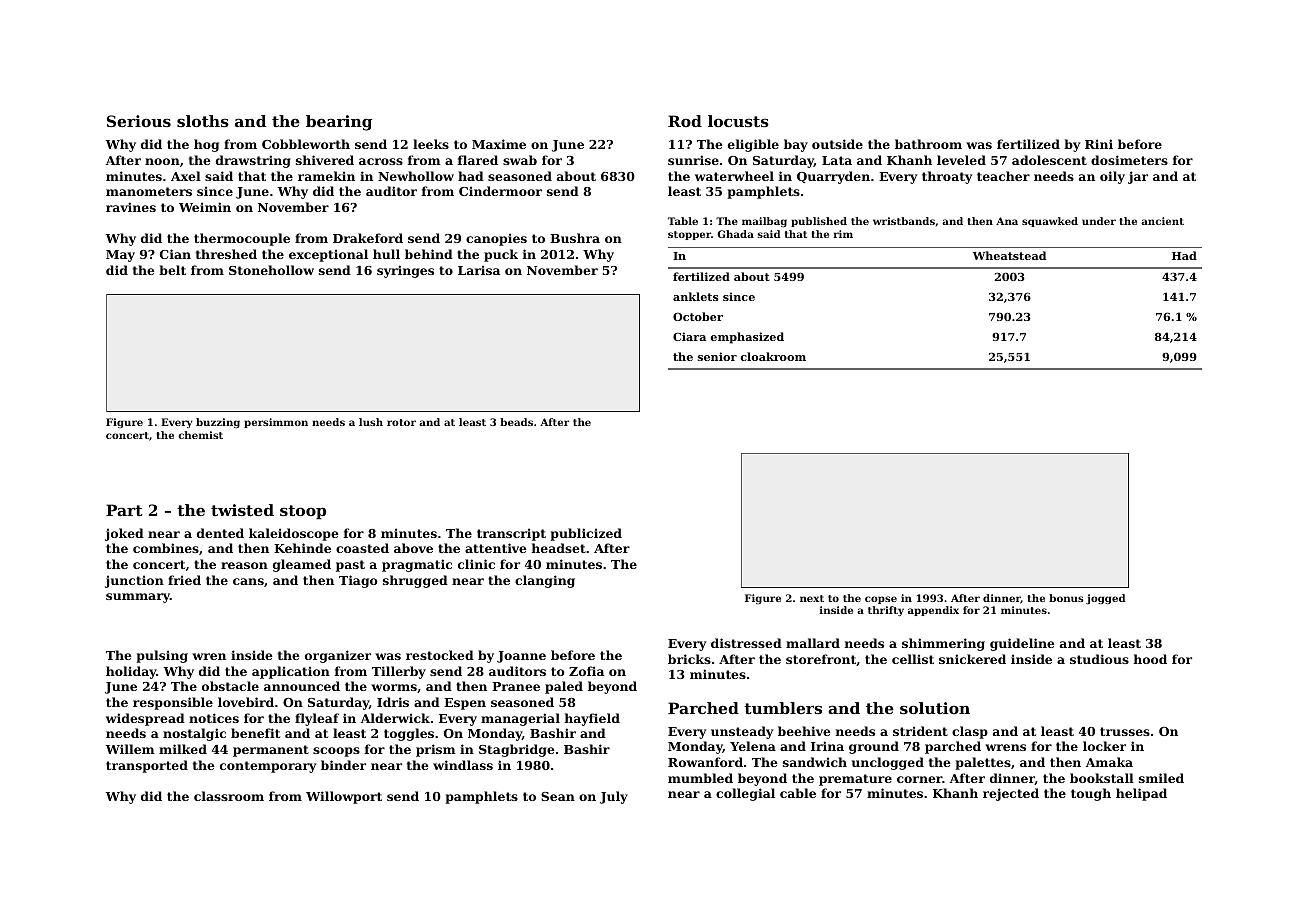  I want to click on kaleidoscope, so click(293, 534).
